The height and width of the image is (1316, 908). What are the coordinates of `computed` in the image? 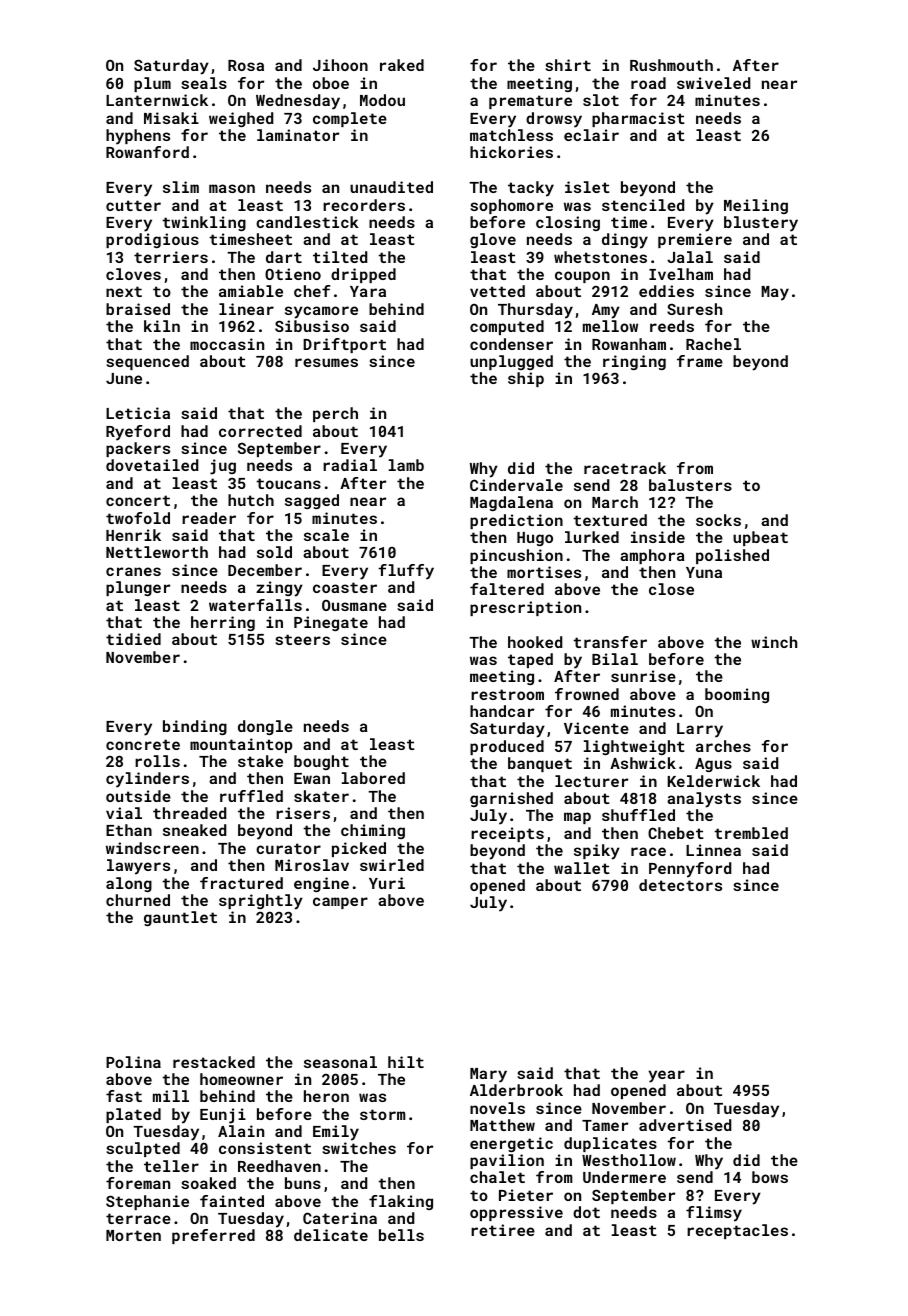 It's located at (507, 327).
